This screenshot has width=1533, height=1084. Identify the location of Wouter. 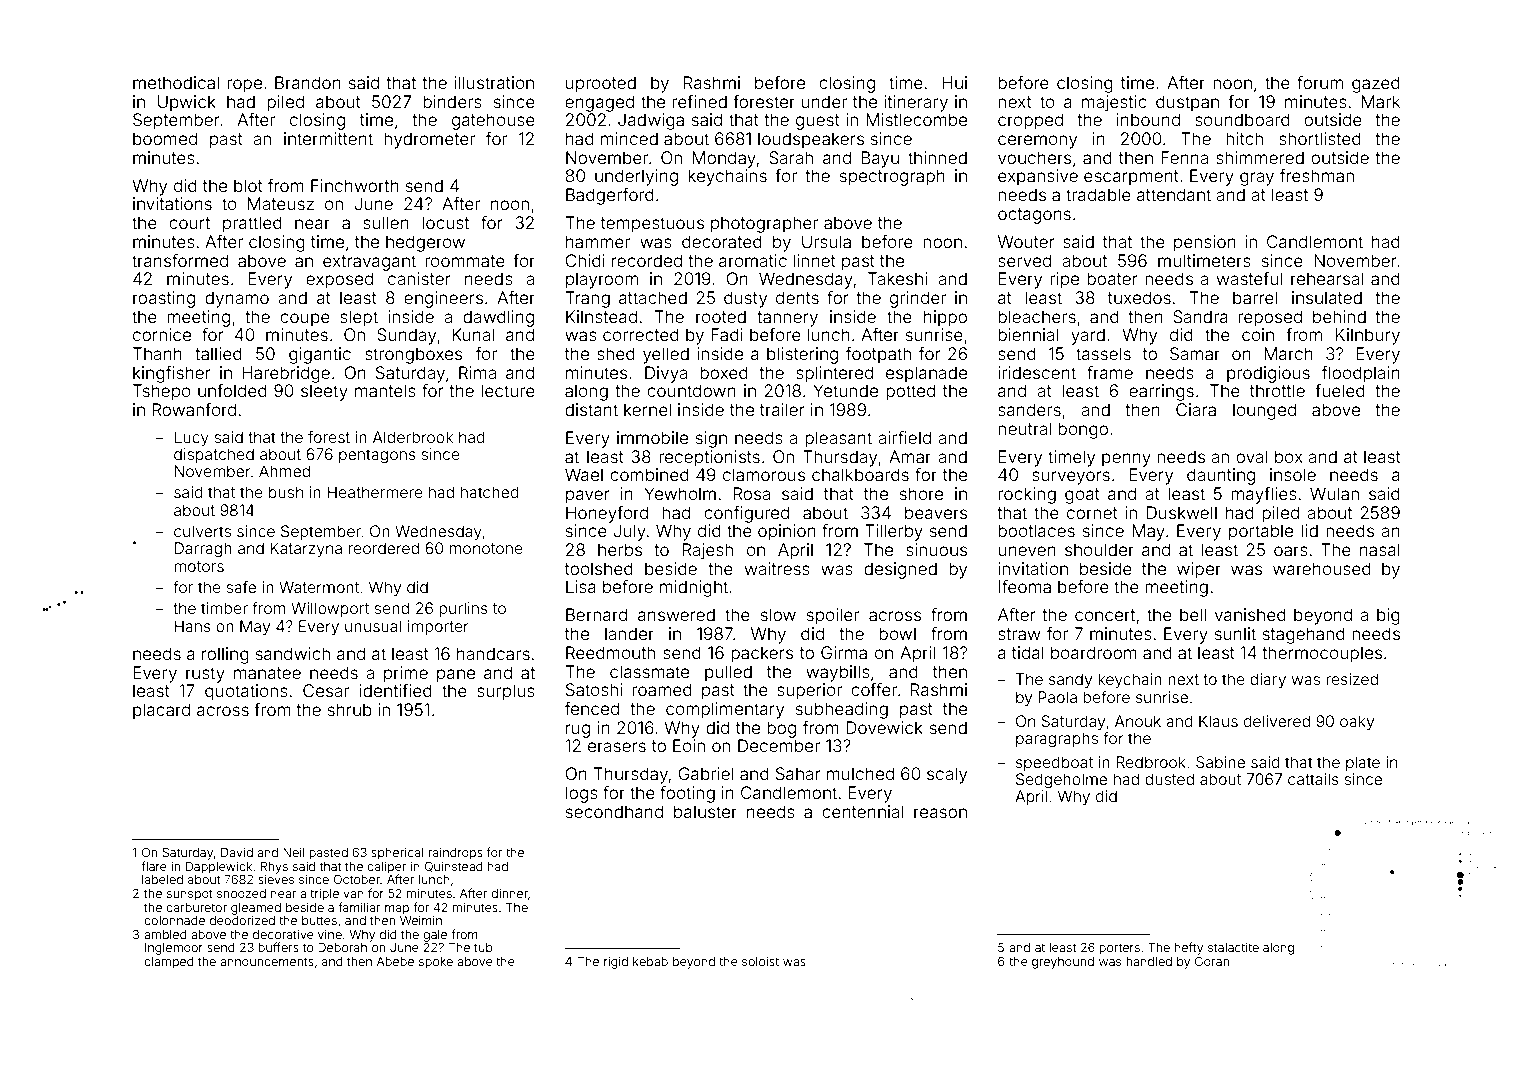
(1026, 241).
